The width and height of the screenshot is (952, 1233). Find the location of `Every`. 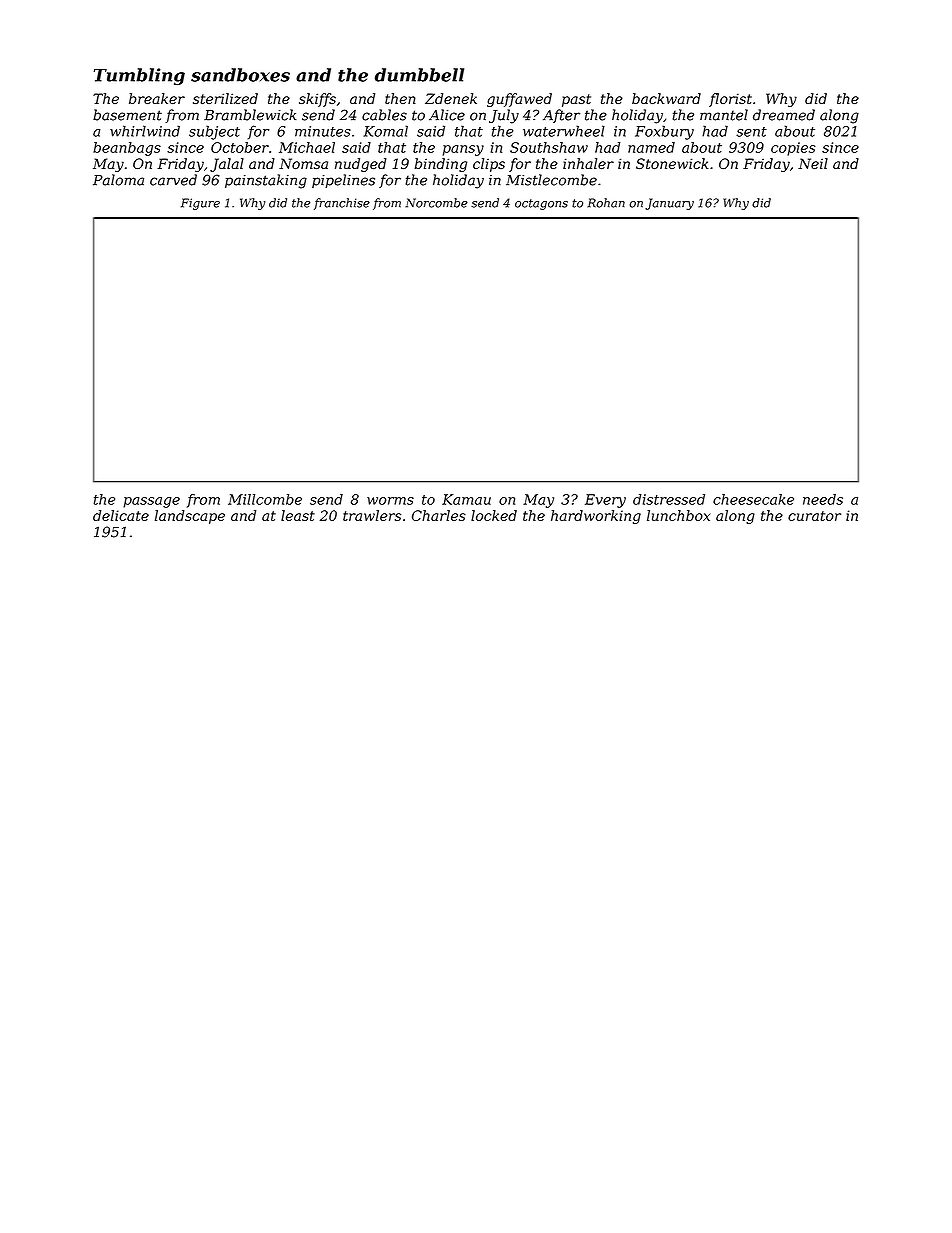

Every is located at coordinates (605, 501).
